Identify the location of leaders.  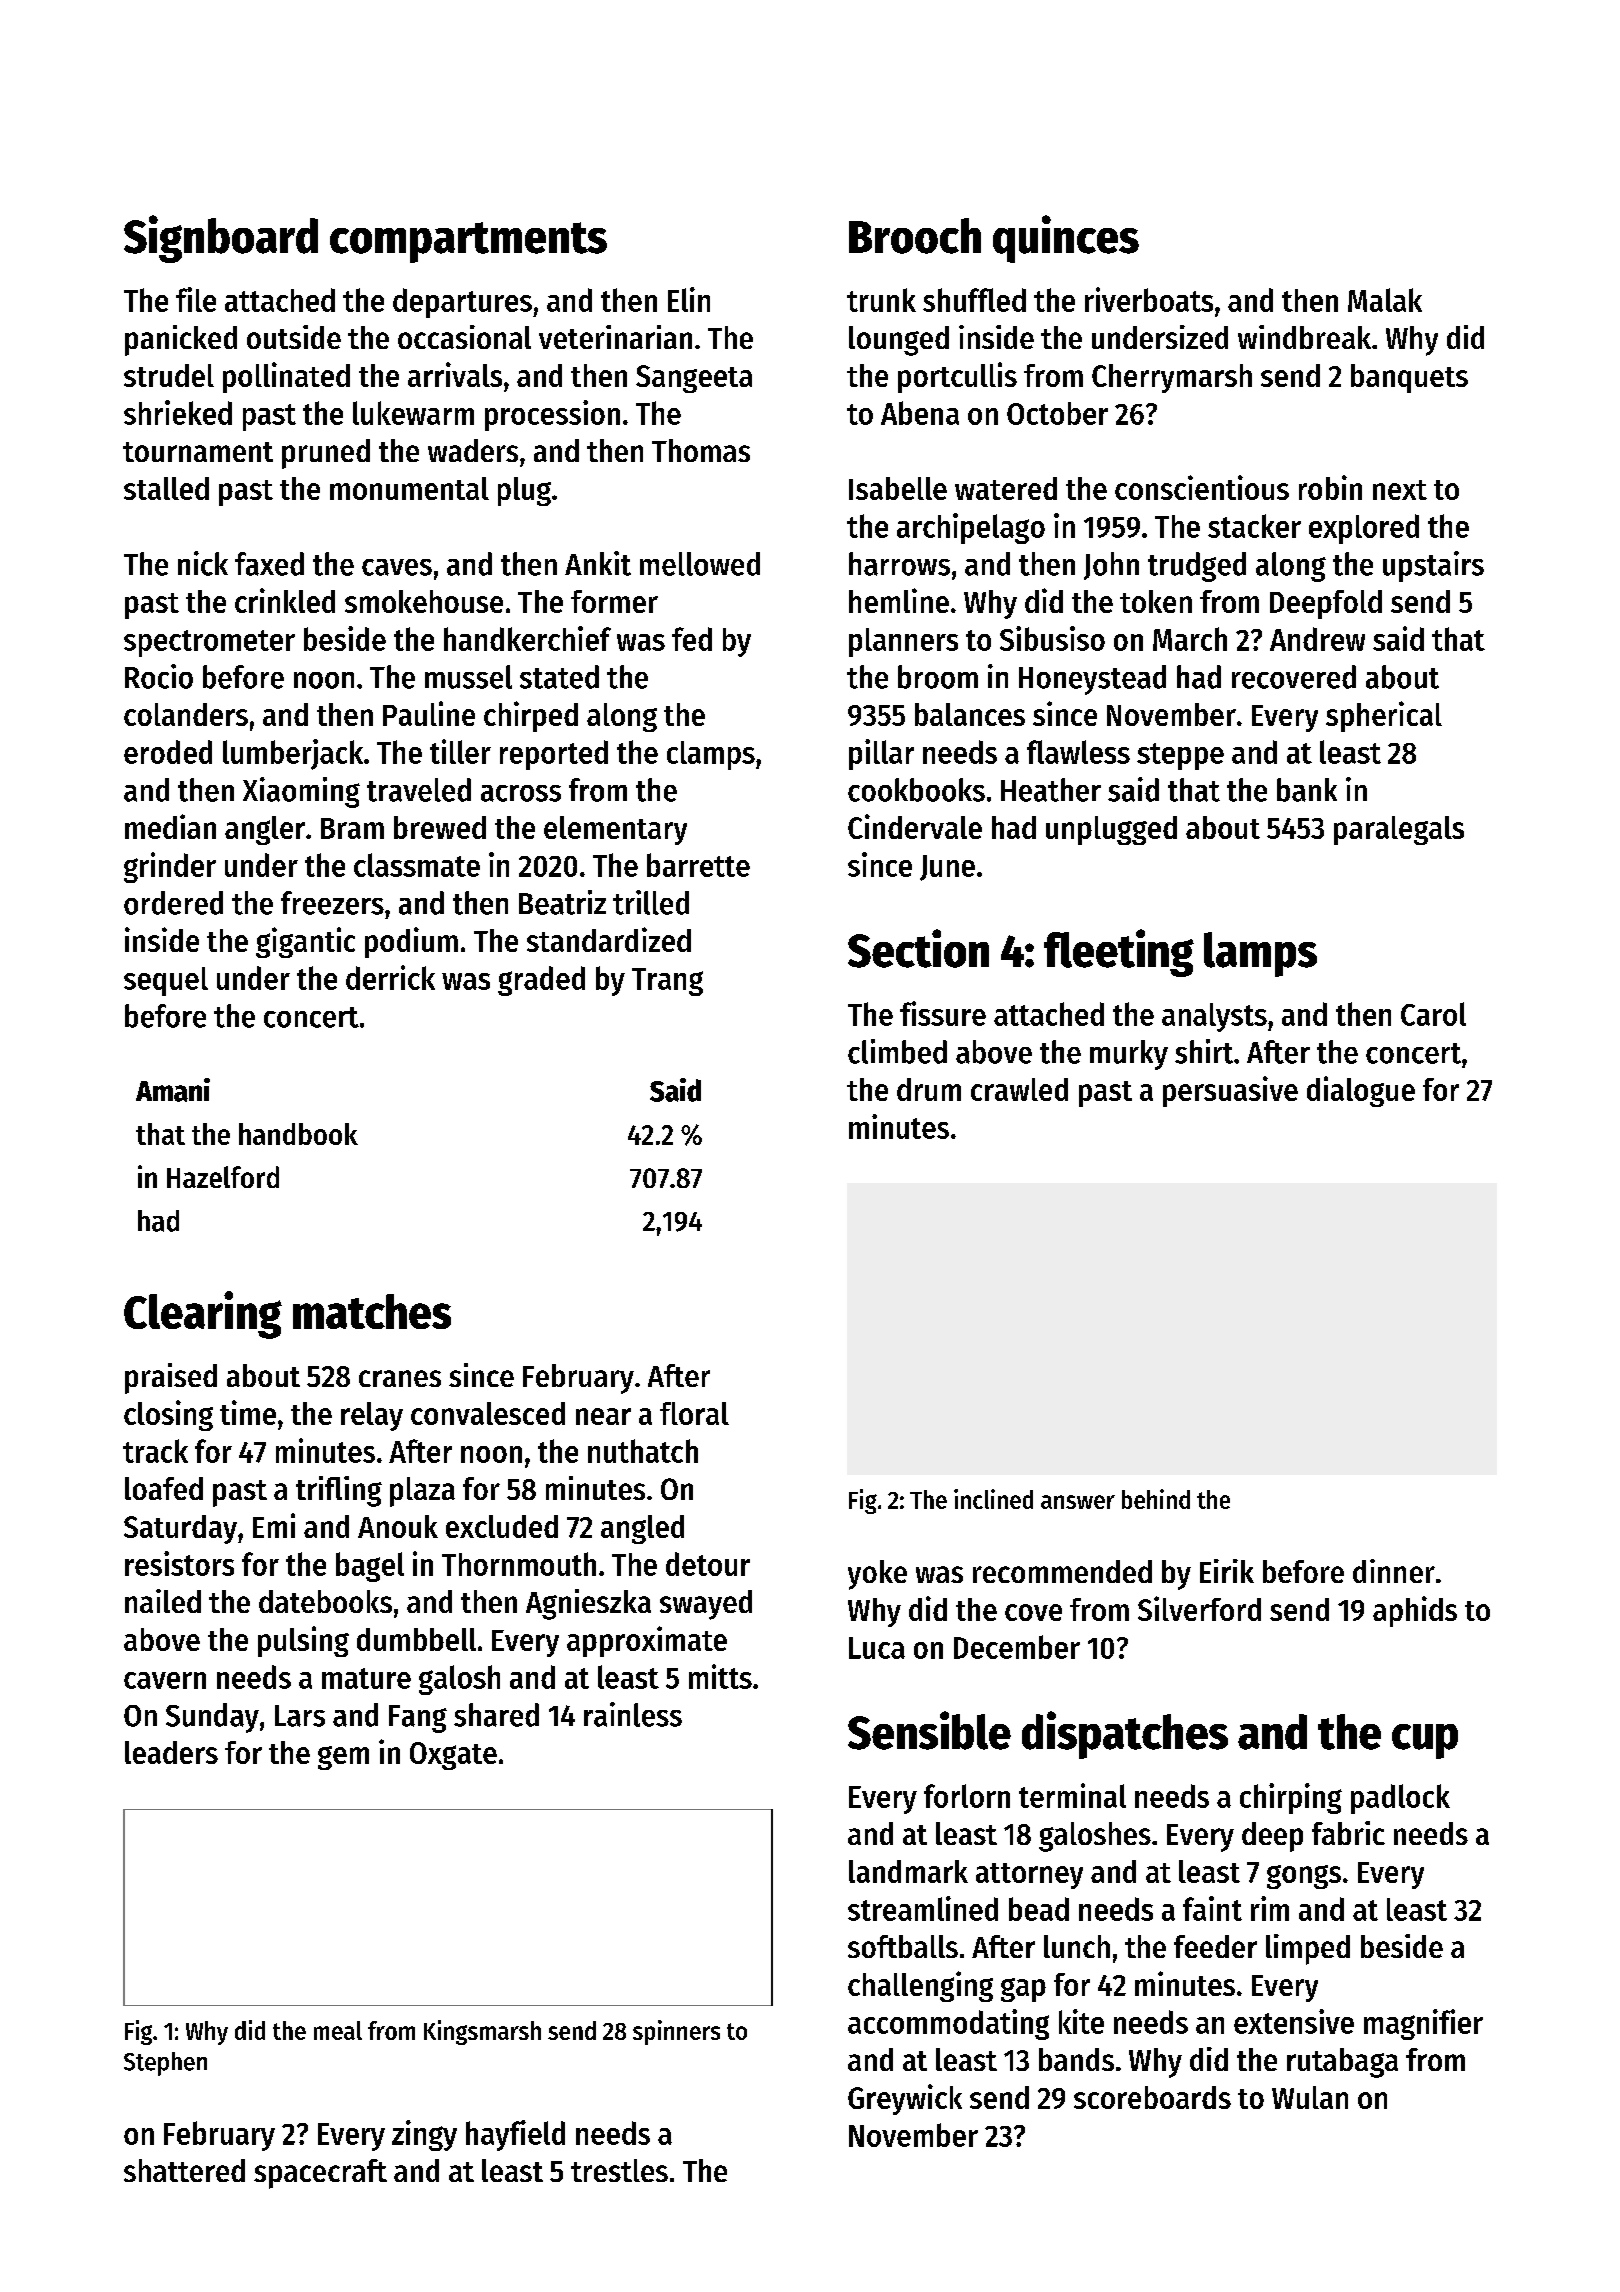
(171, 1752).
